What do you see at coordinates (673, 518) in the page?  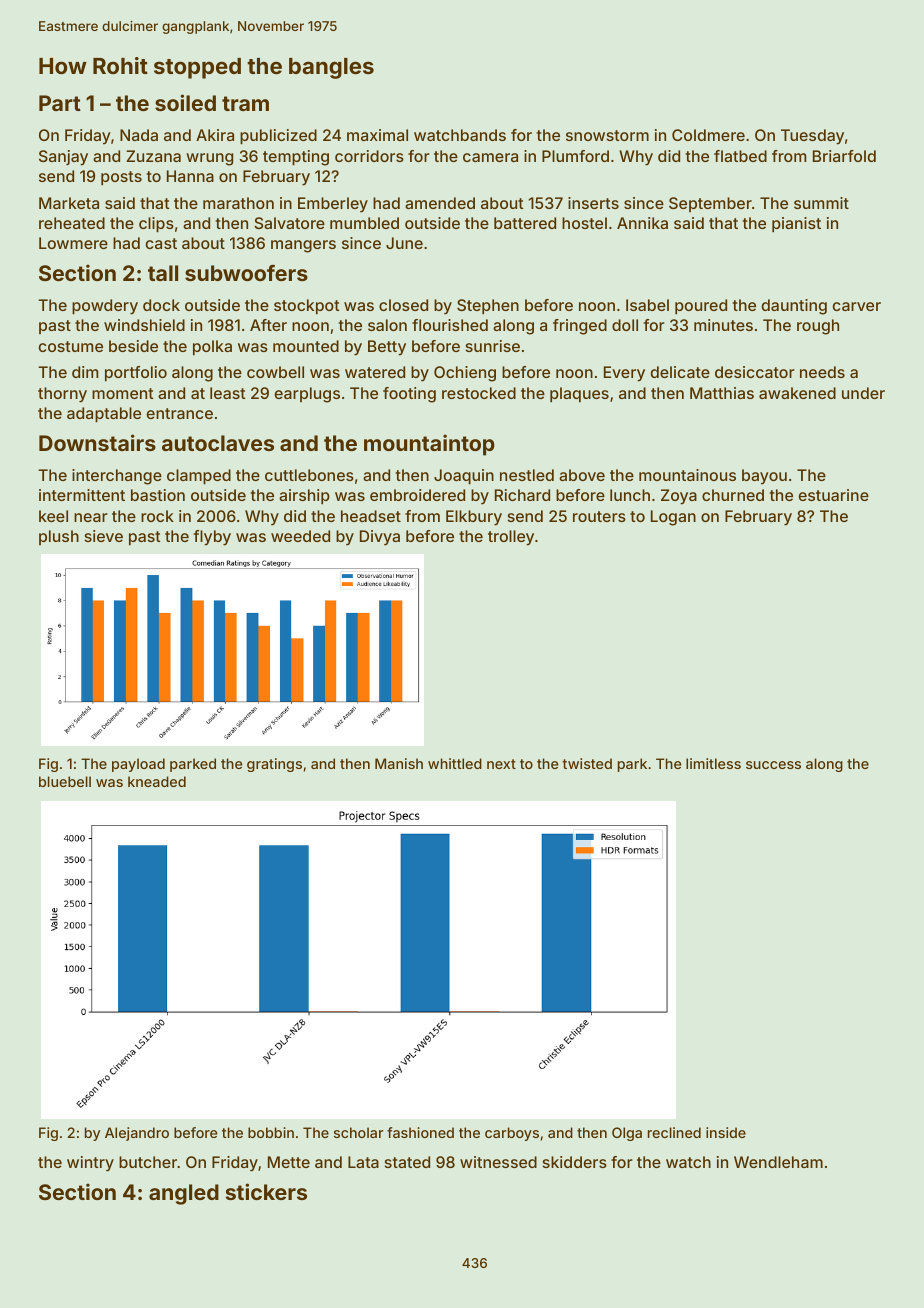 I see `Logan` at bounding box center [673, 518].
